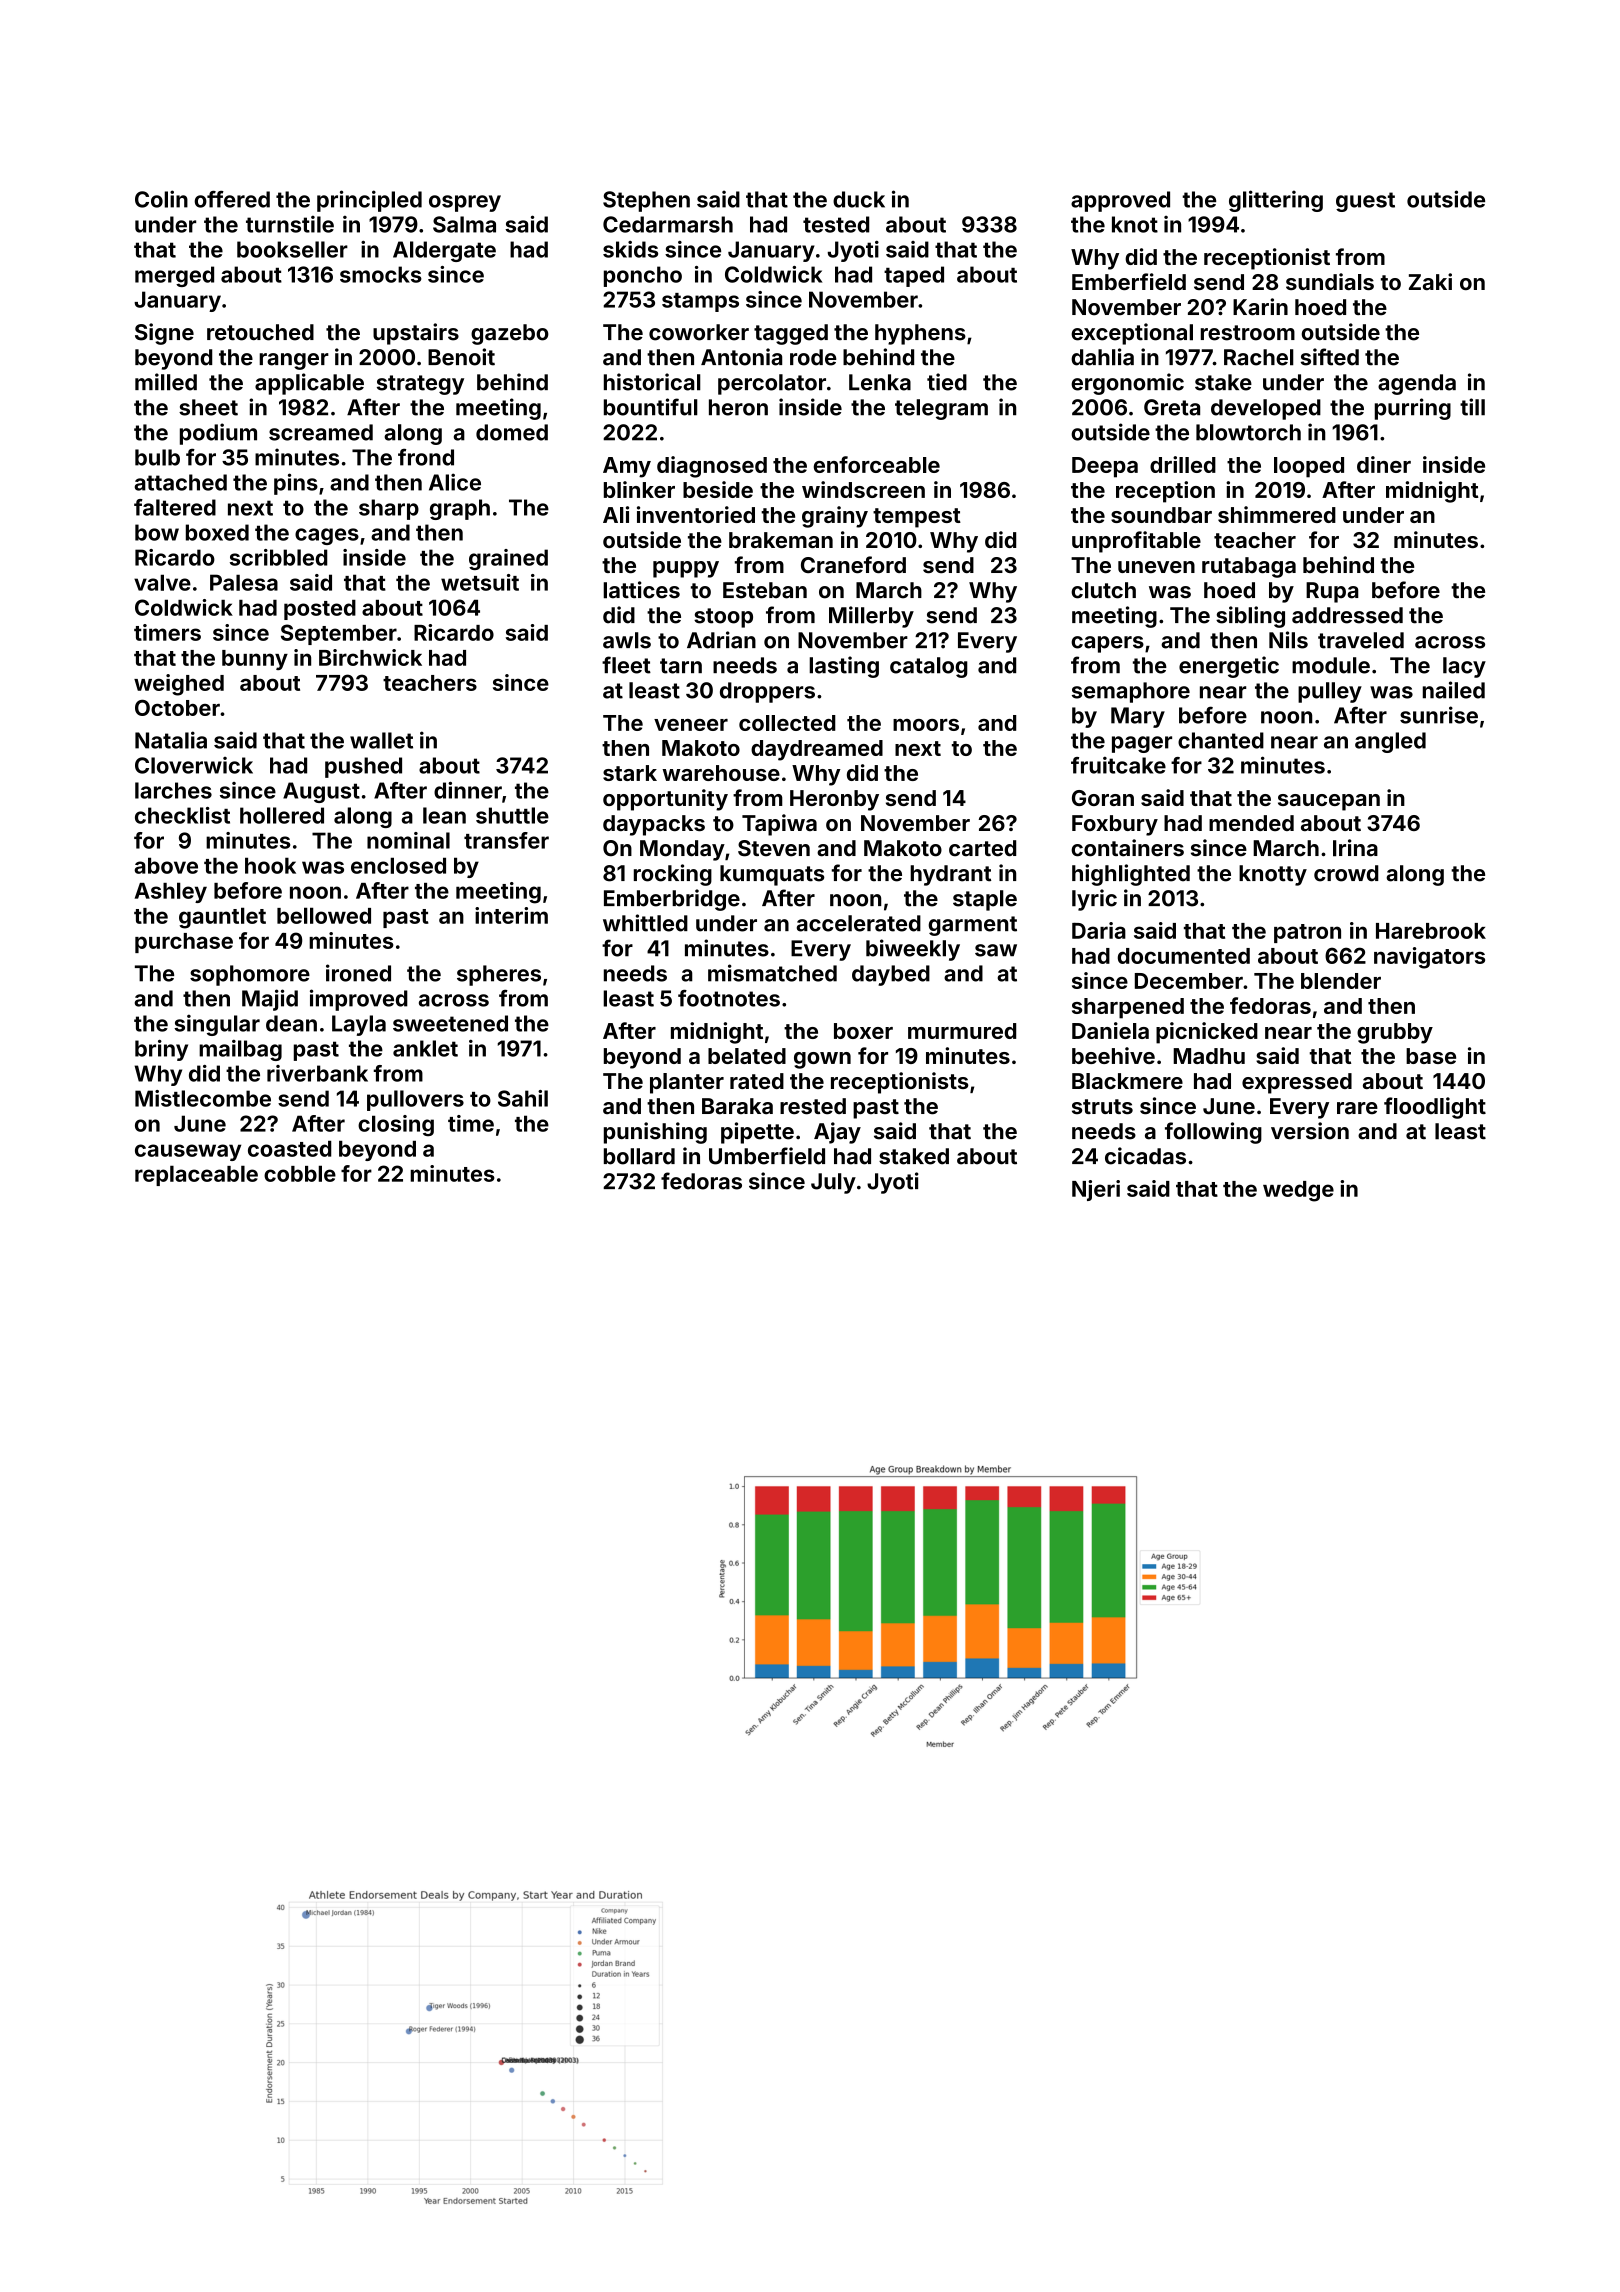  I want to click on module, so click(1331, 665).
